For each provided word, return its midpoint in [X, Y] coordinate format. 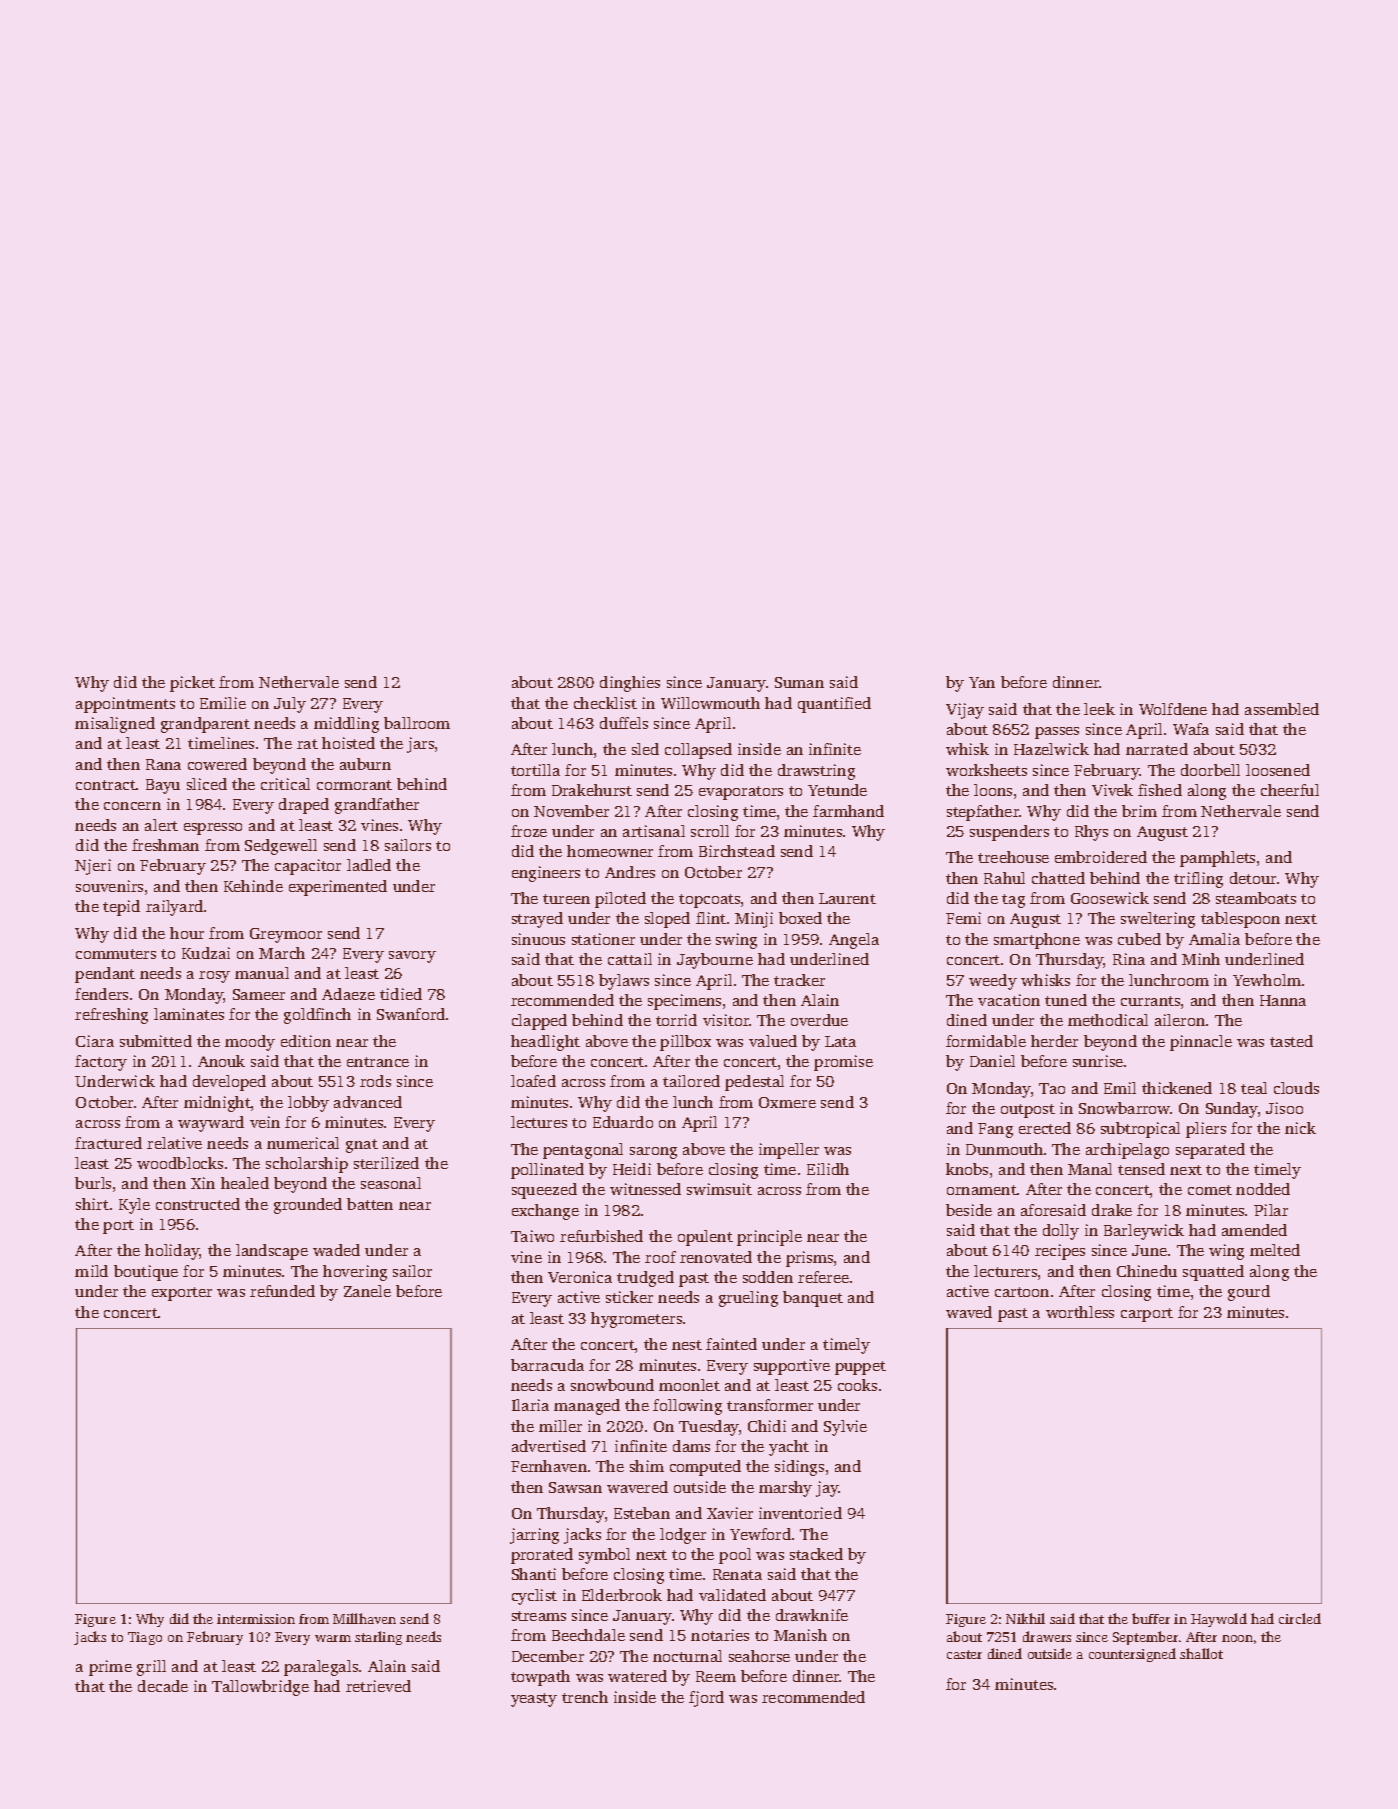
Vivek [1112, 790]
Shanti [534, 1574]
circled [1300, 1618]
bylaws [624, 982]
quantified [834, 705]
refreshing [111, 1016]
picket [192, 684]
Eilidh [828, 1169]
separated [1210, 1151]
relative [174, 1143]
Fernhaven [549, 1466]
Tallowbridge [260, 1688]
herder [1054, 1041]
